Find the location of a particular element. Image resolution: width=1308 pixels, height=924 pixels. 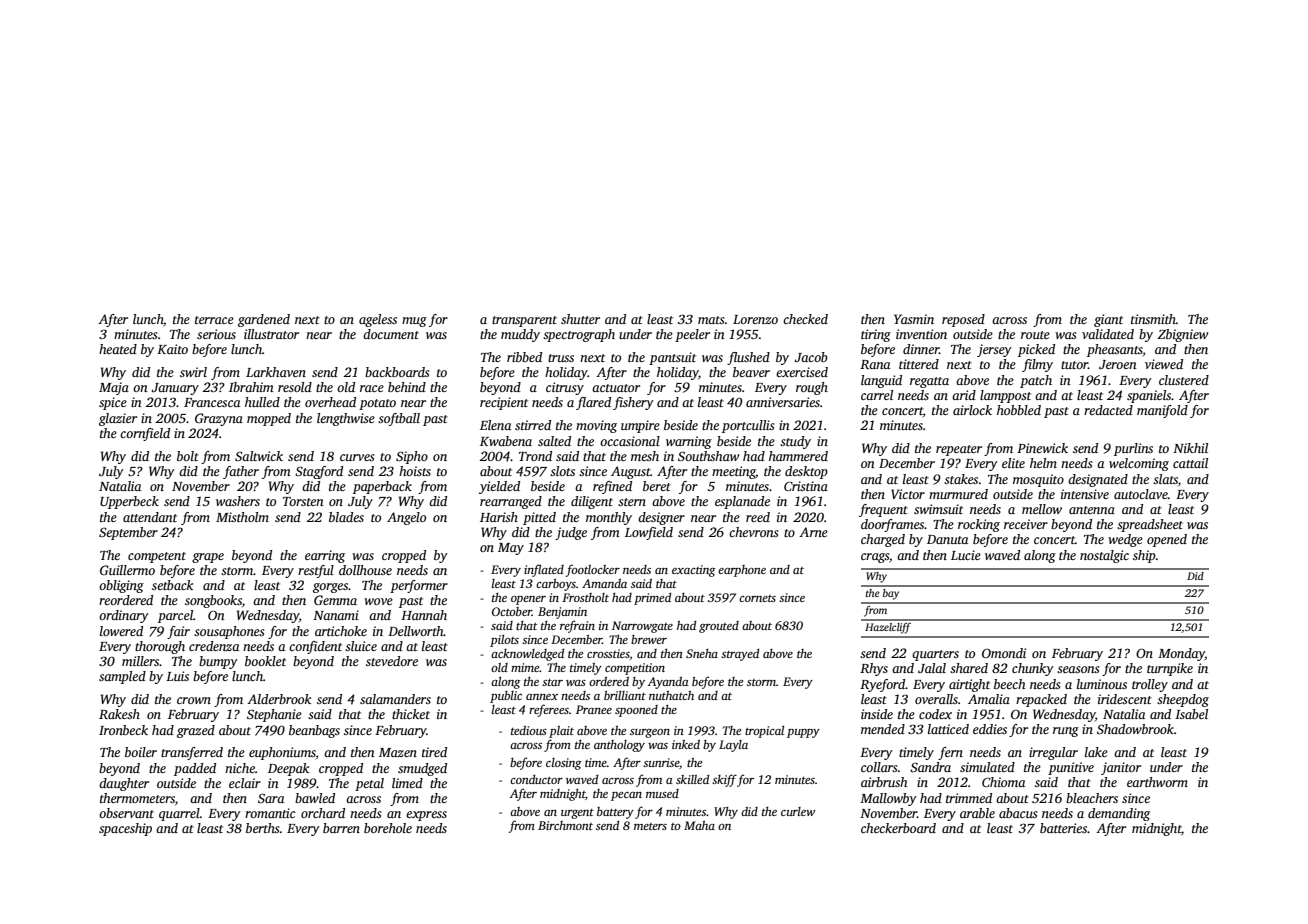

cornets is located at coordinates (757, 598).
